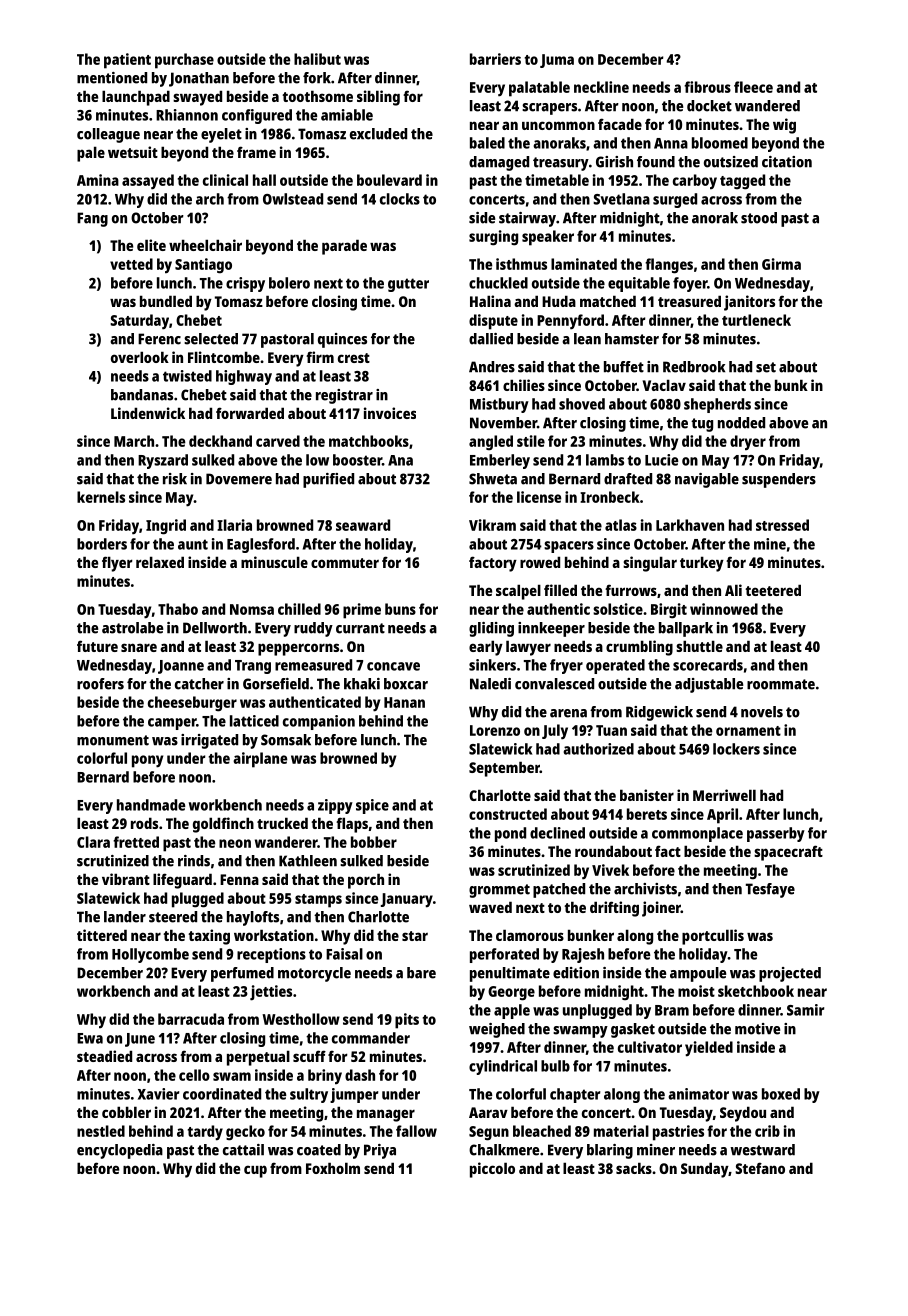 The height and width of the screenshot is (1316, 908). What do you see at coordinates (131, 264) in the screenshot?
I see `vetted` at bounding box center [131, 264].
